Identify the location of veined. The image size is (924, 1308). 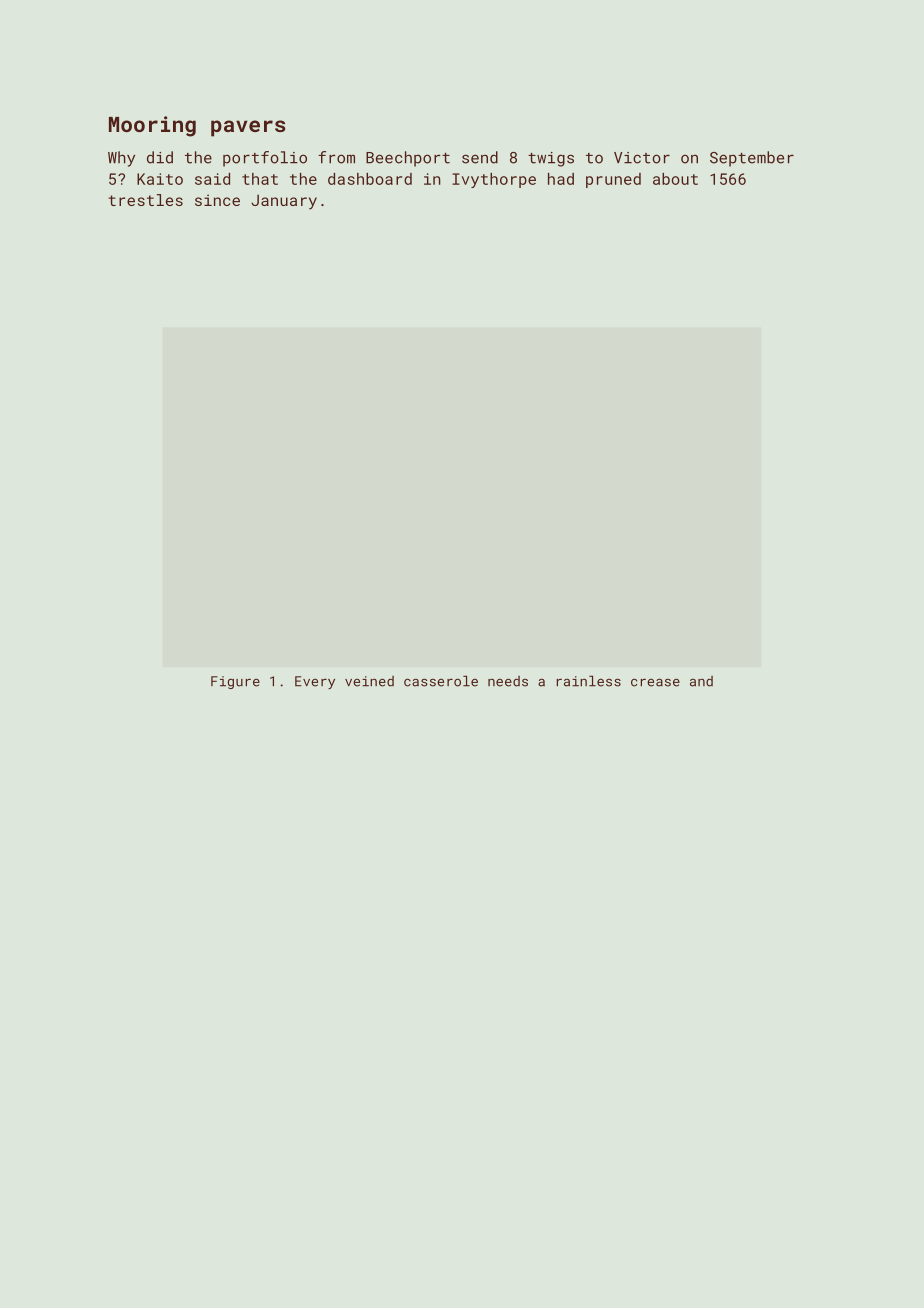
(369, 681).
